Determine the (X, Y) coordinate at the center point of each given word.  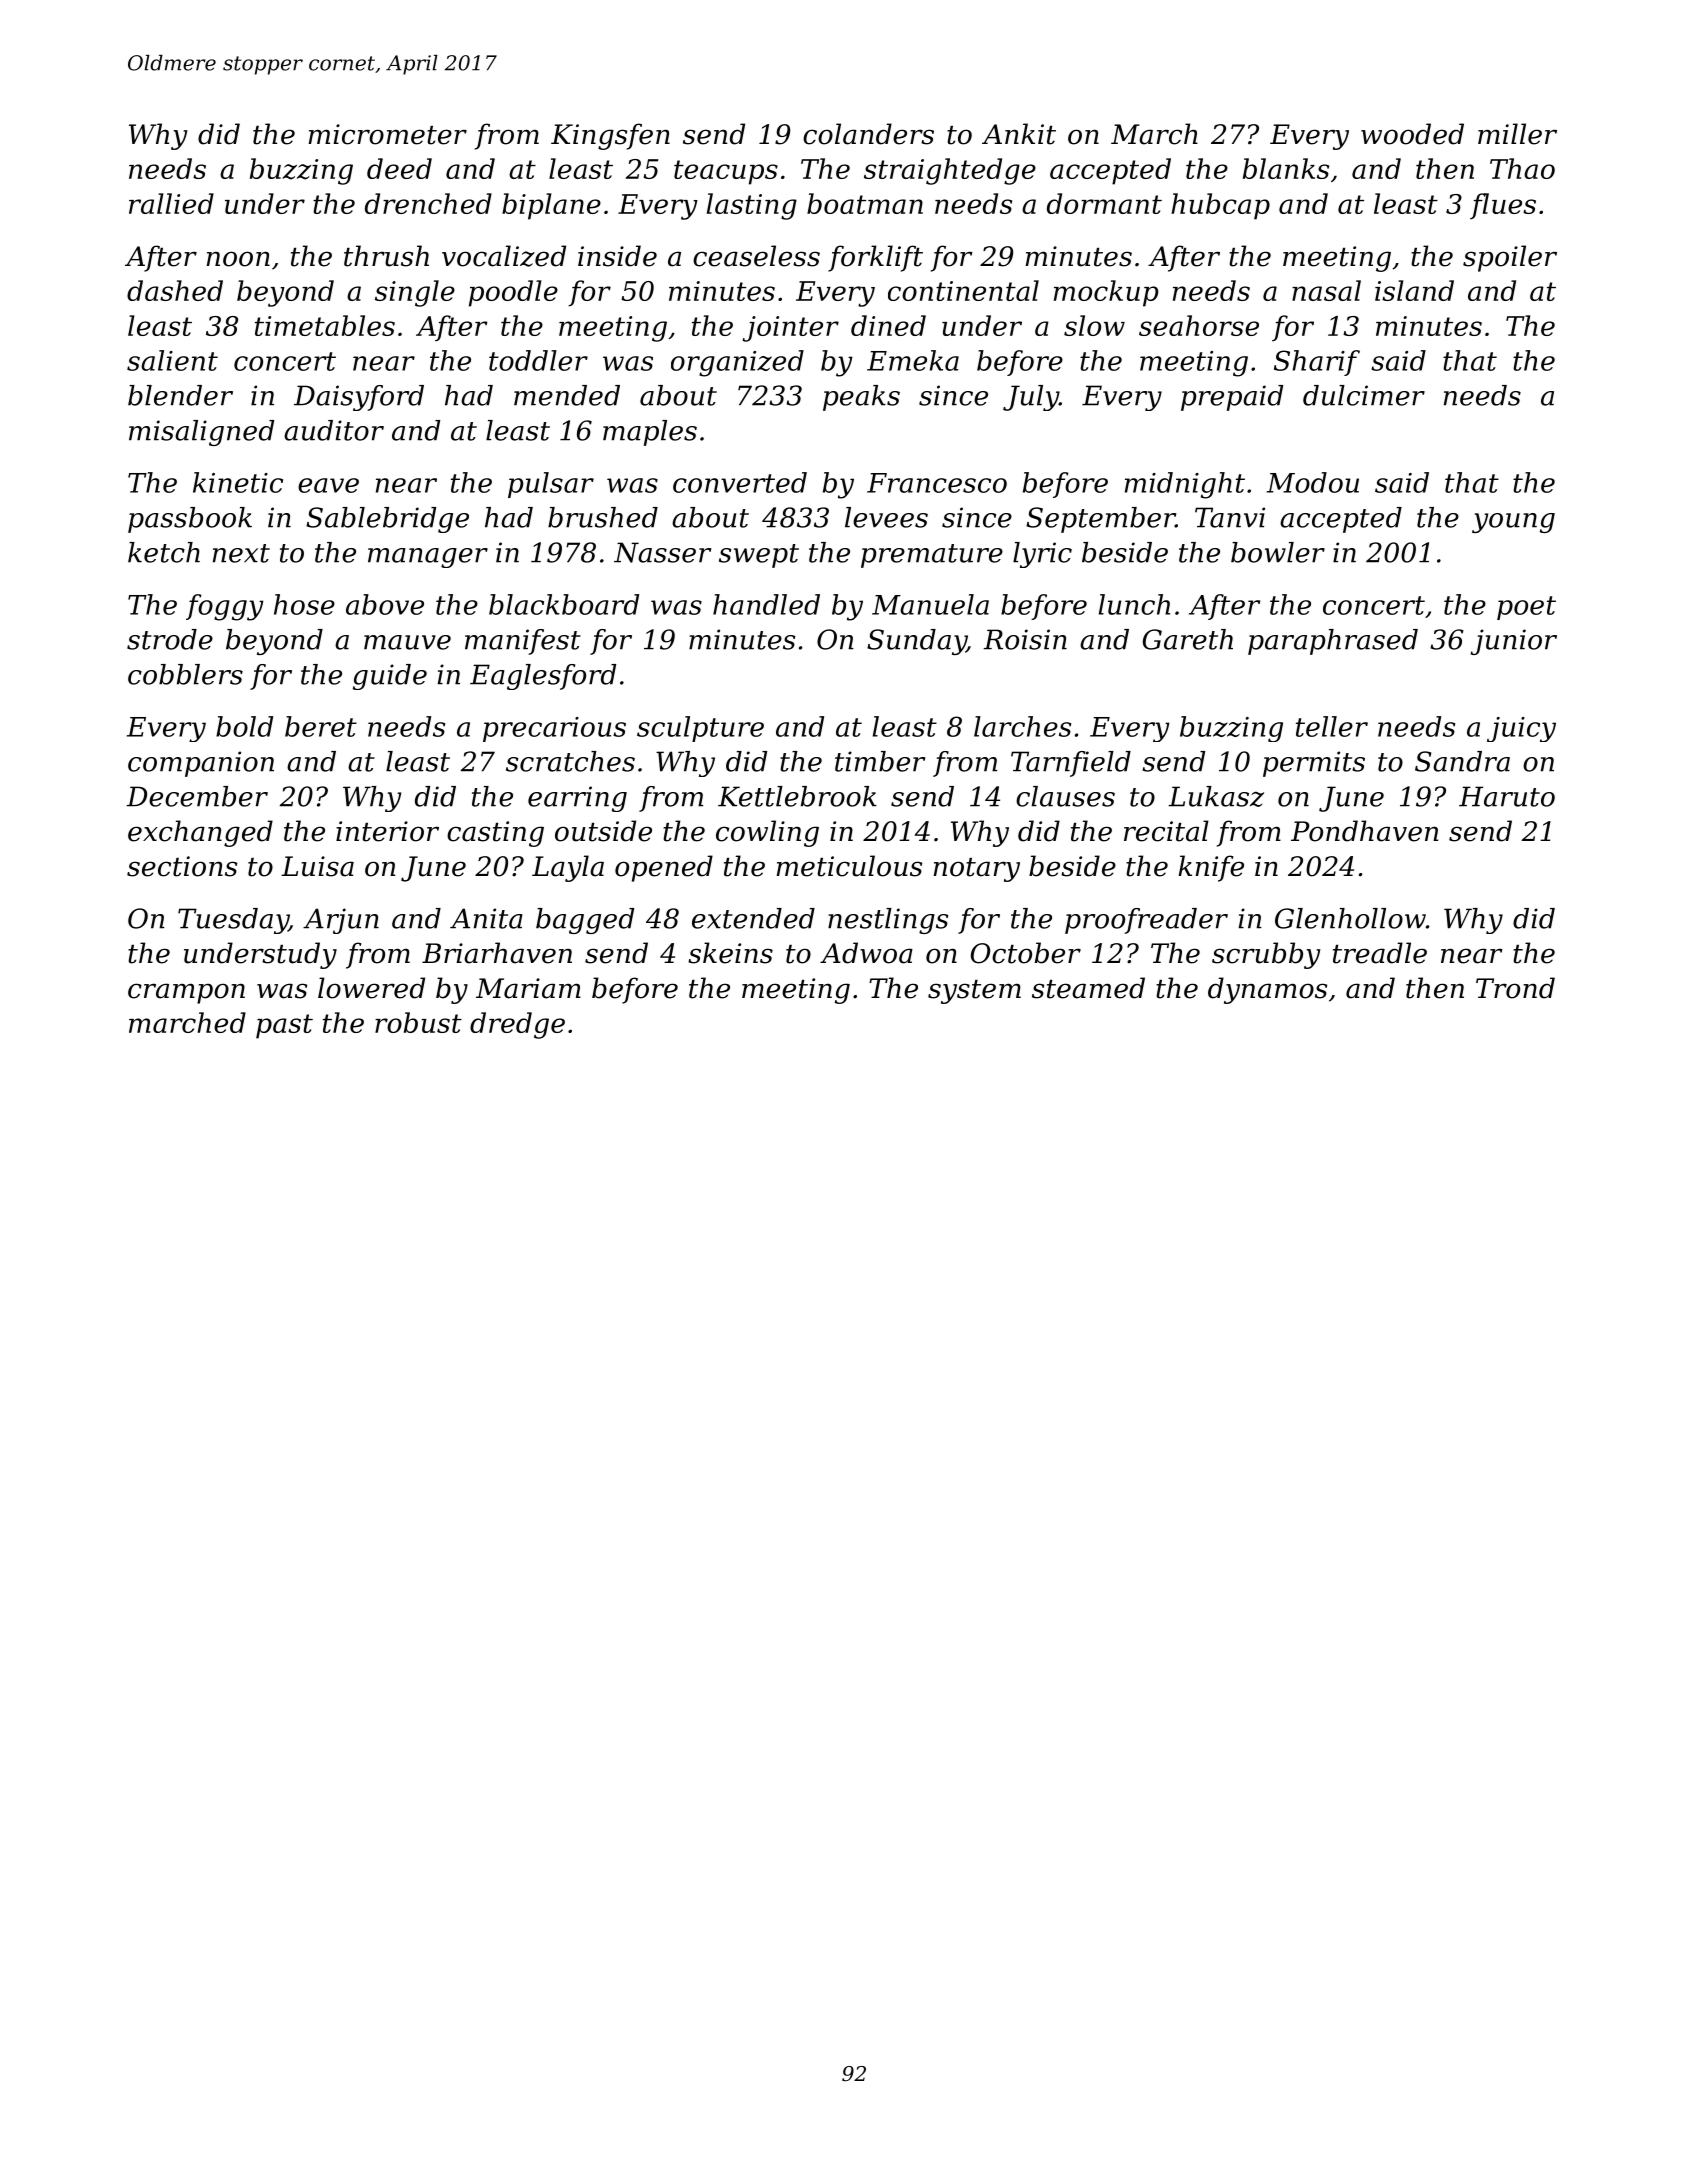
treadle (1380, 953)
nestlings (888, 921)
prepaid (1232, 398)
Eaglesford (543, 677)
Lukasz (1216, 796)
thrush (386, 256)
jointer (790, 329)
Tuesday (233, 921)
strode (170, 639)
